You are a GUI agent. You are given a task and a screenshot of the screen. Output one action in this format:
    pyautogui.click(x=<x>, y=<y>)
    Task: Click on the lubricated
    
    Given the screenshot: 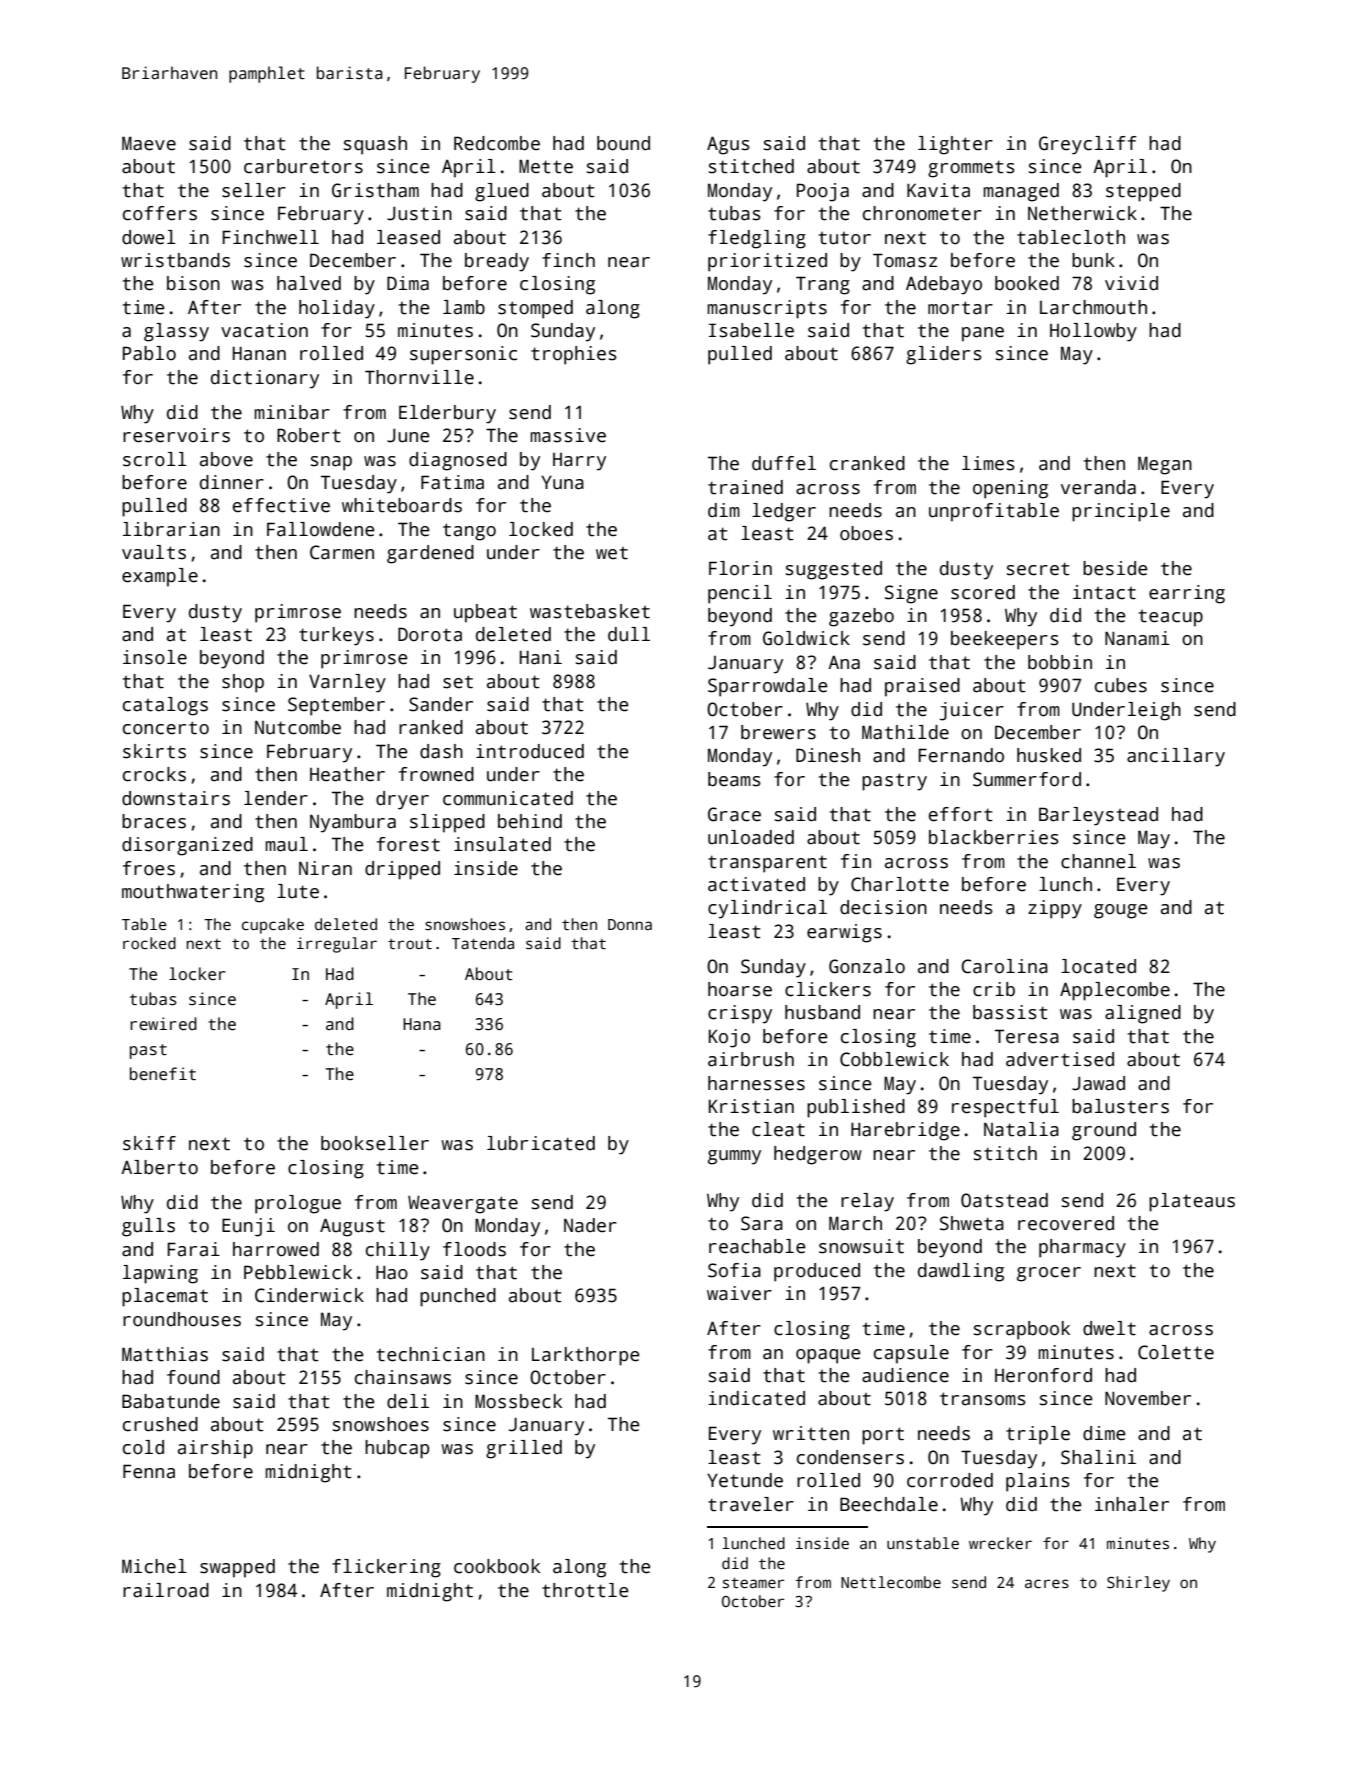 What is the action you would take?
    pyautogui.click(x=541, y=1143)
